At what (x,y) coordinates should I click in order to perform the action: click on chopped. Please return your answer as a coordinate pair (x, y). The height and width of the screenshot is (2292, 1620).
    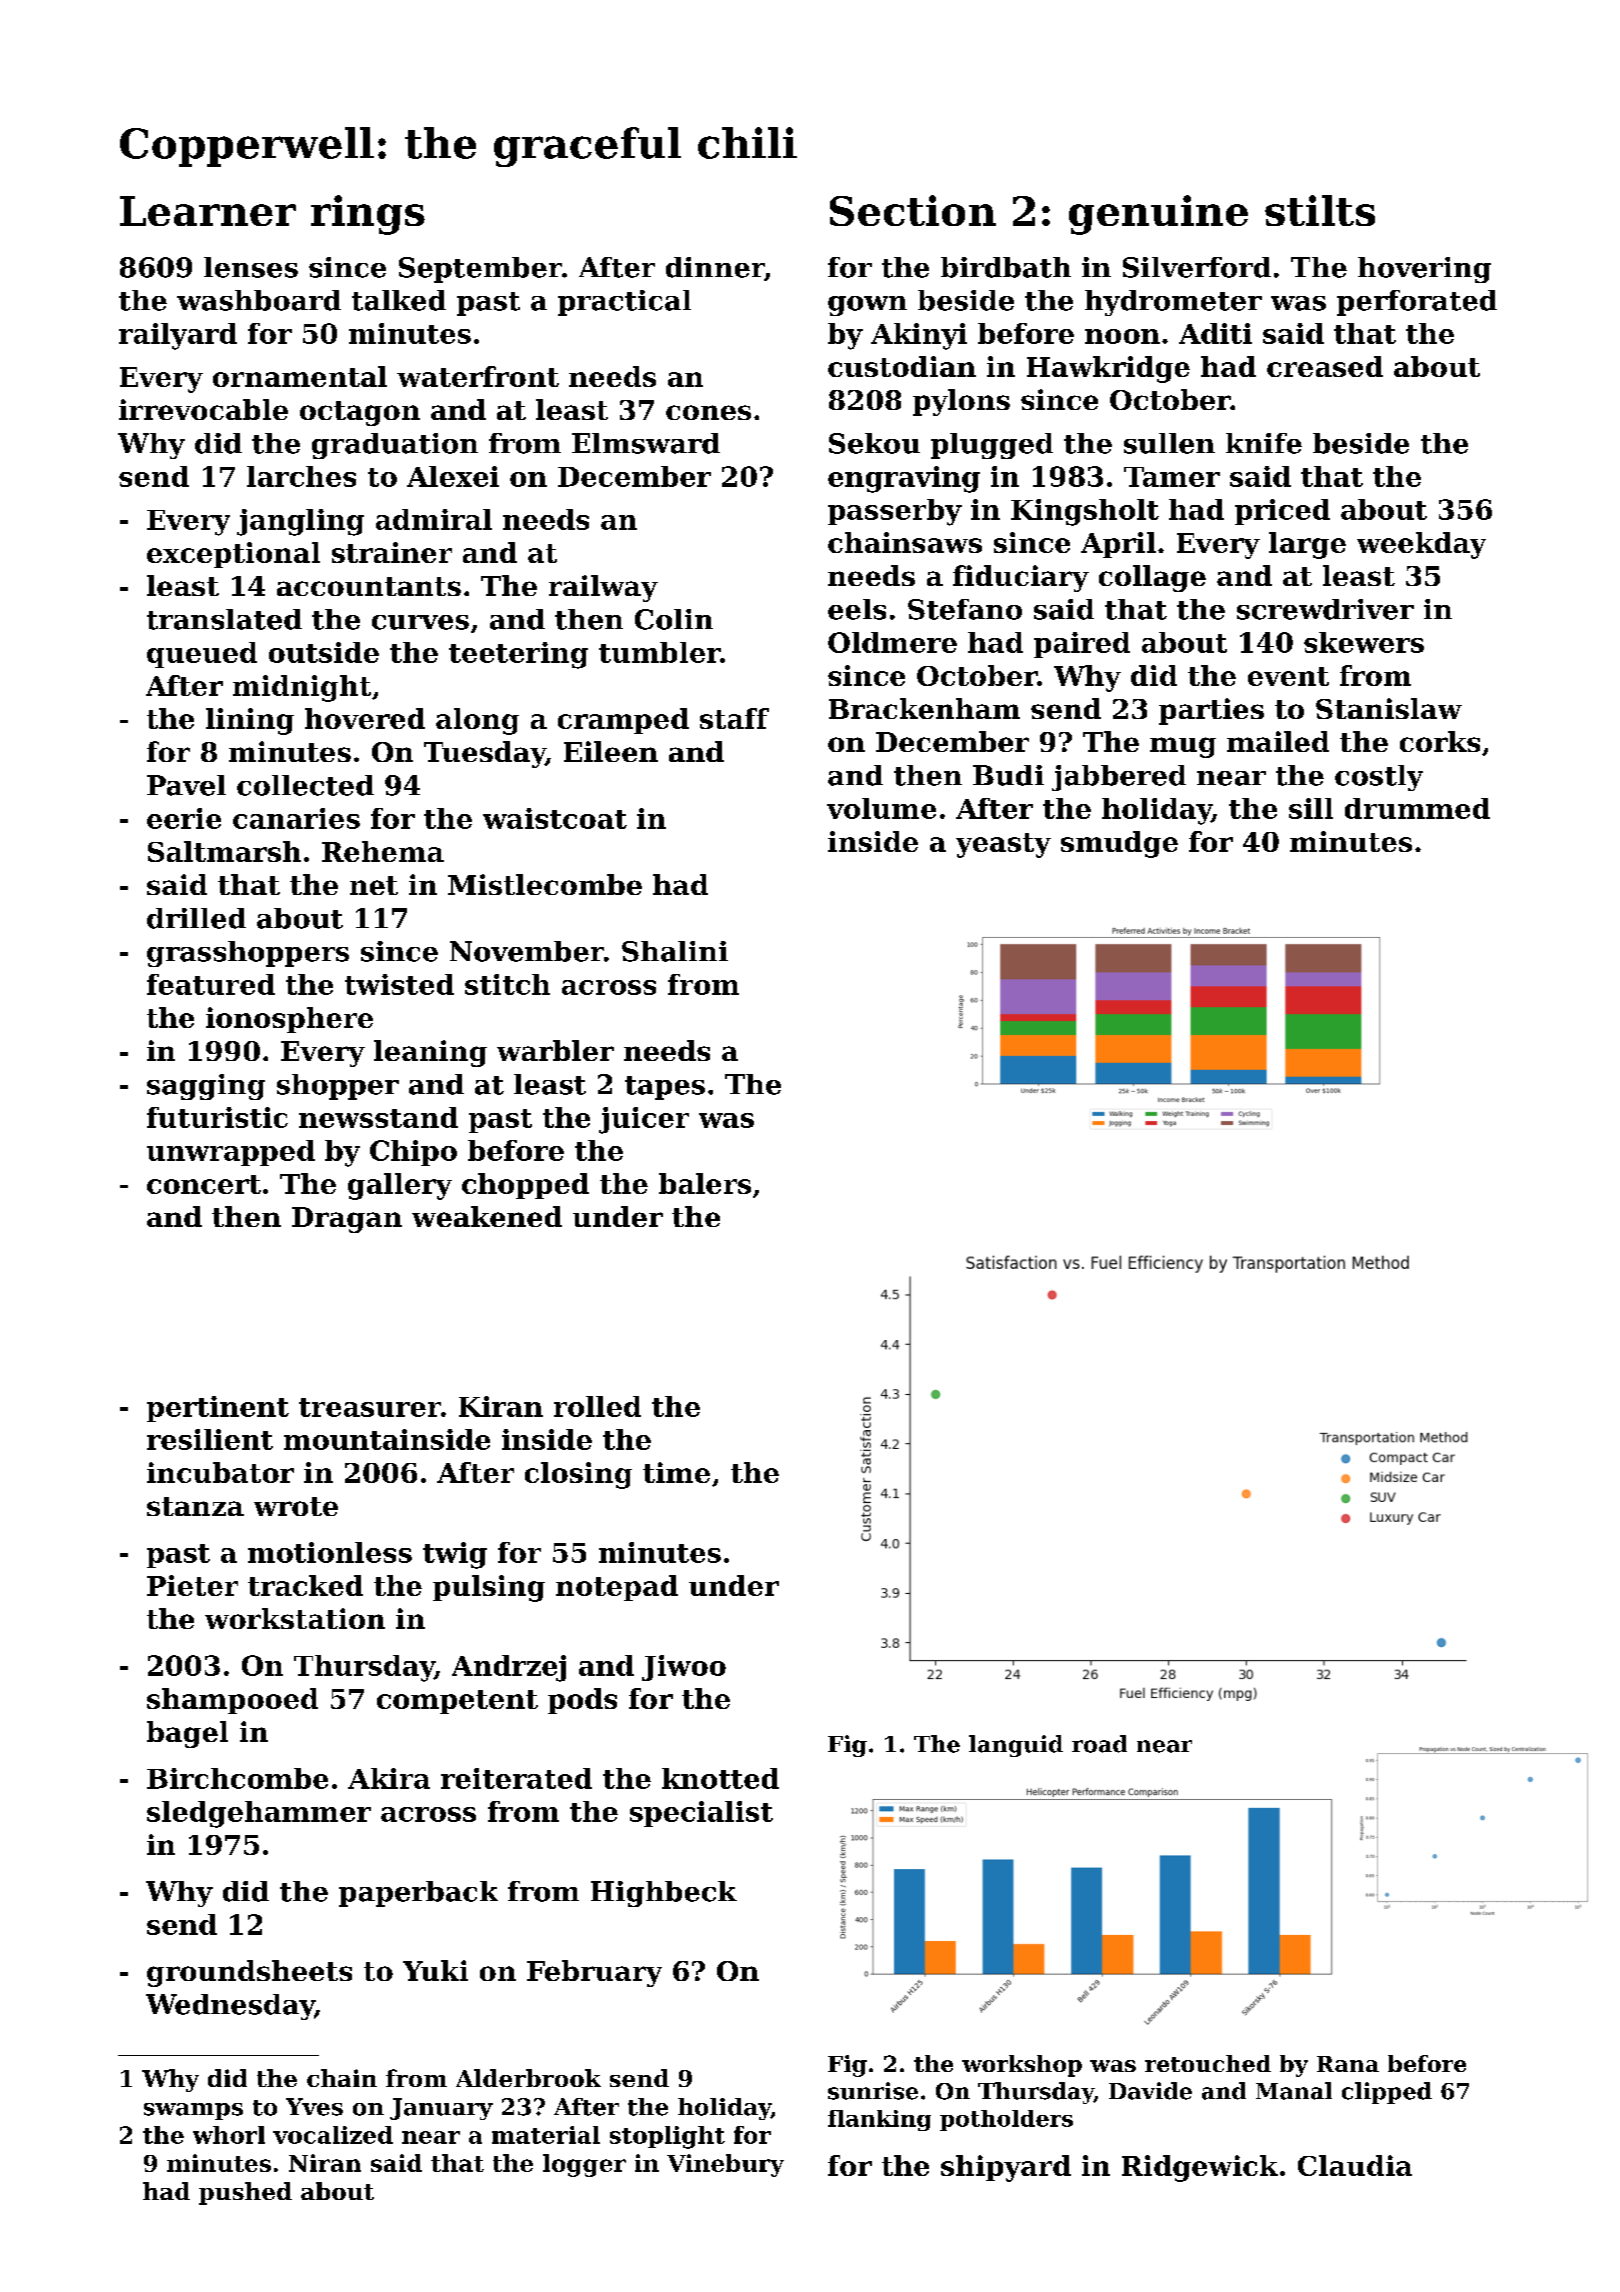
    Looking at the image, I should click on (525, 1186).
